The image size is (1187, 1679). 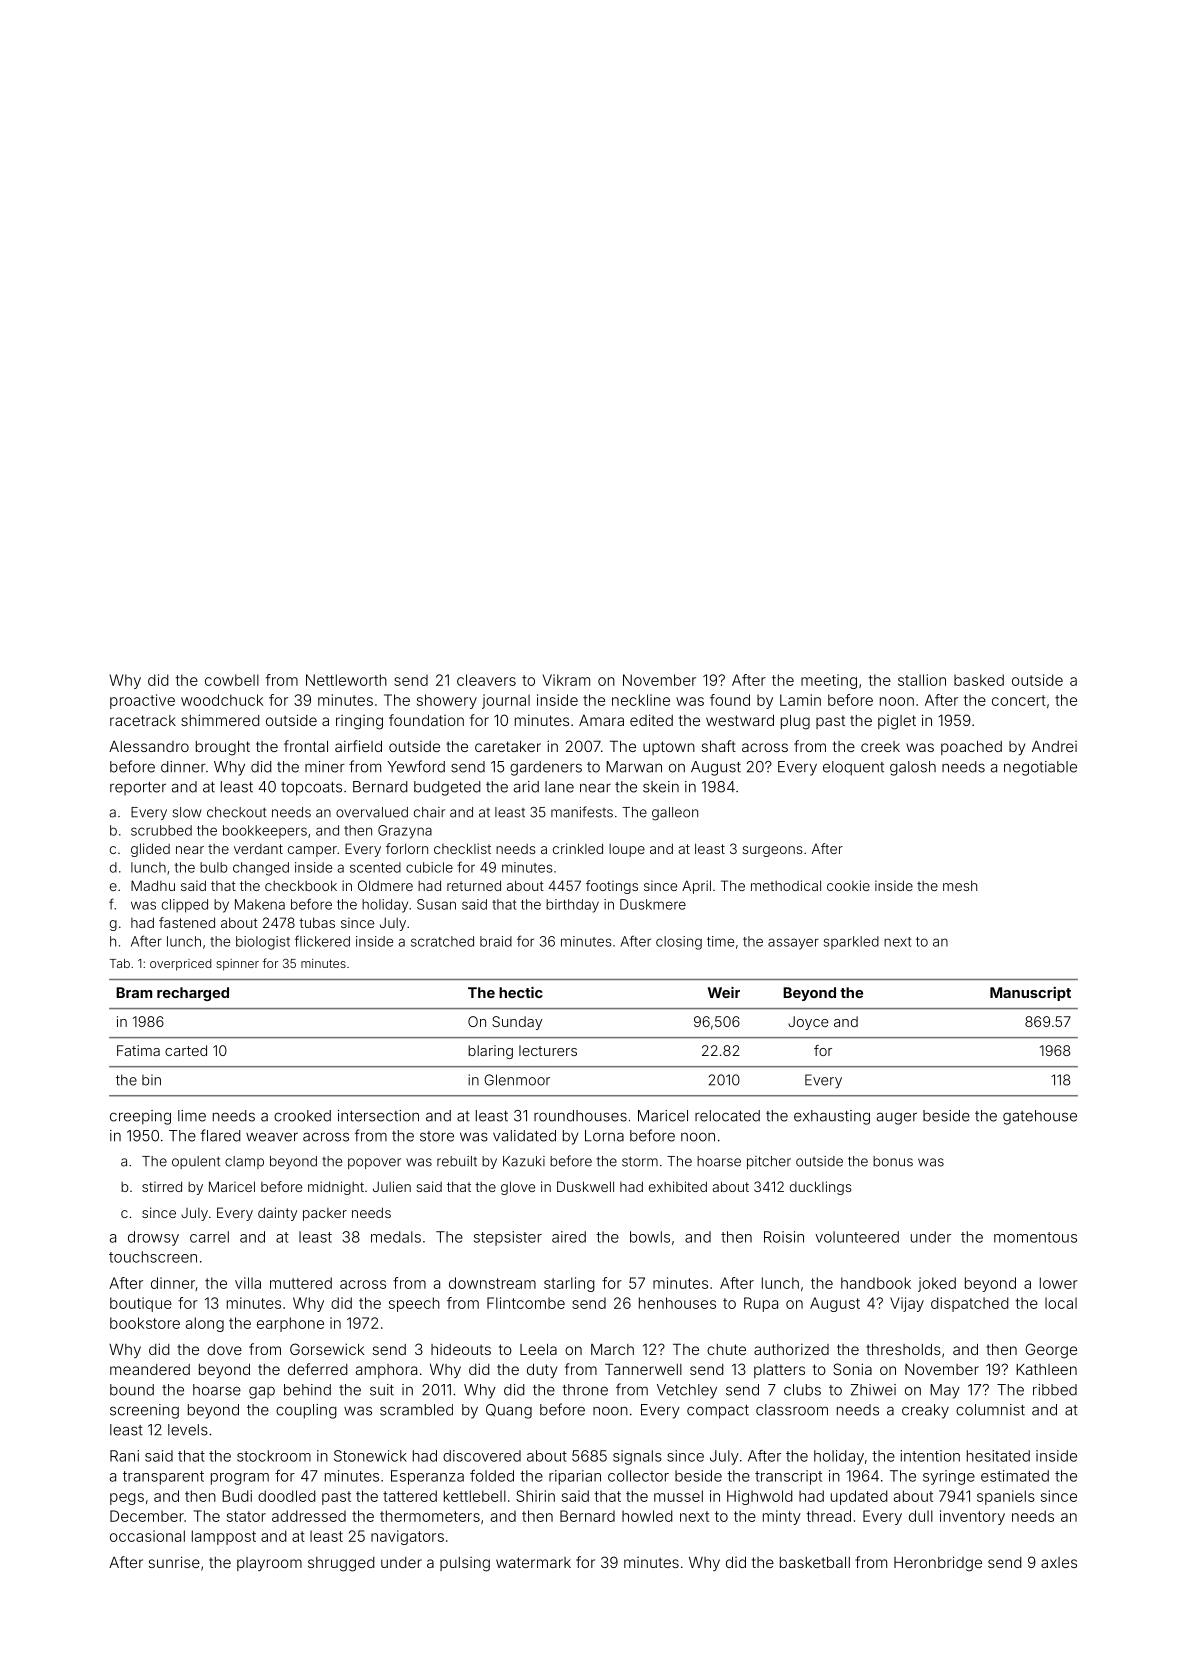 What do you see at coordinates (661, 787) in the document?
I see `skein` at bounding box center [661, 787].
